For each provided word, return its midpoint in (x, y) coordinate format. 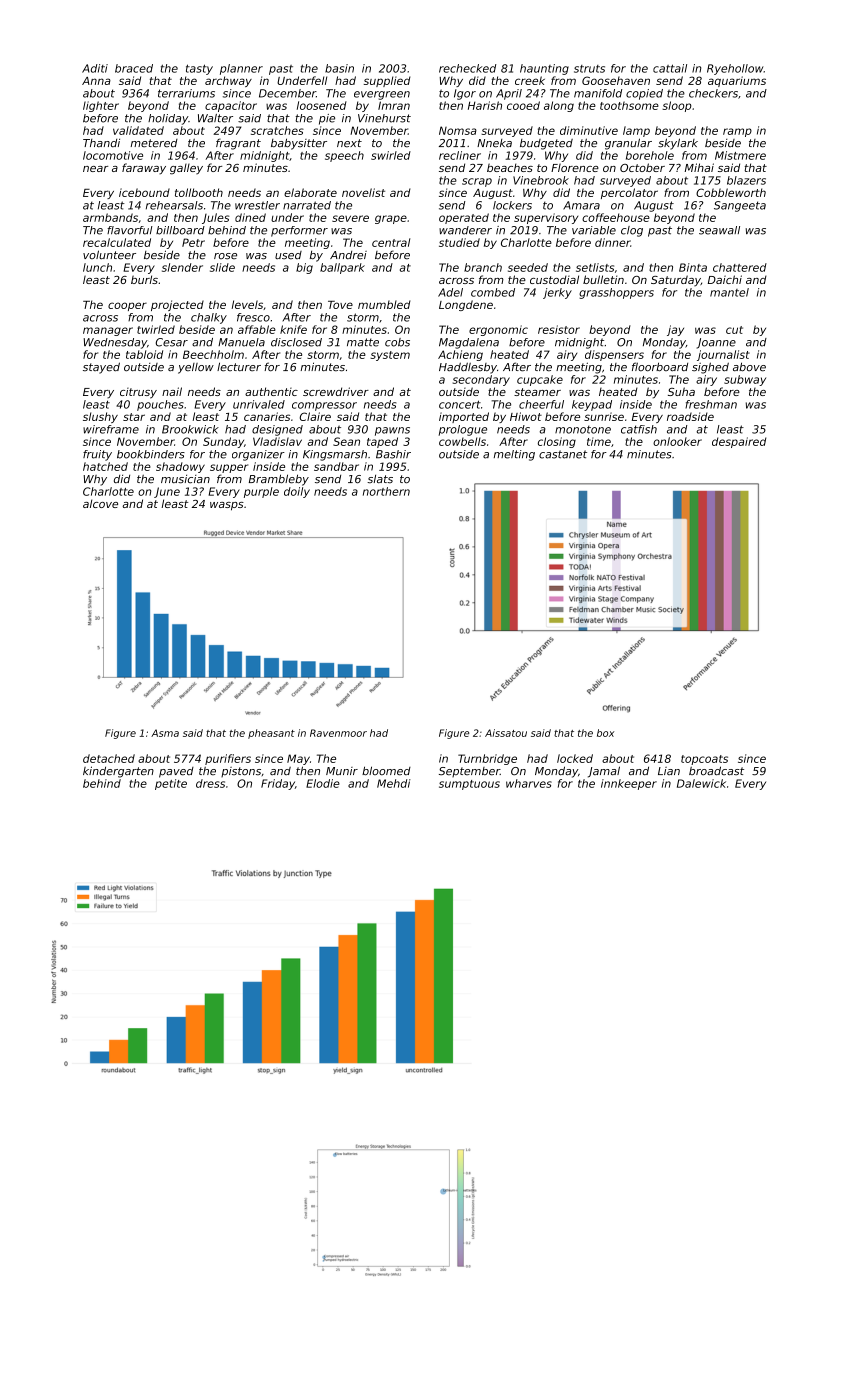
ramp (737, 132)
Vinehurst (384, 118)
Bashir (393, 454)
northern (386, 491)
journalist (723, 355)
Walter (215, 118)
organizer (258, 455)
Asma (165, 733)
